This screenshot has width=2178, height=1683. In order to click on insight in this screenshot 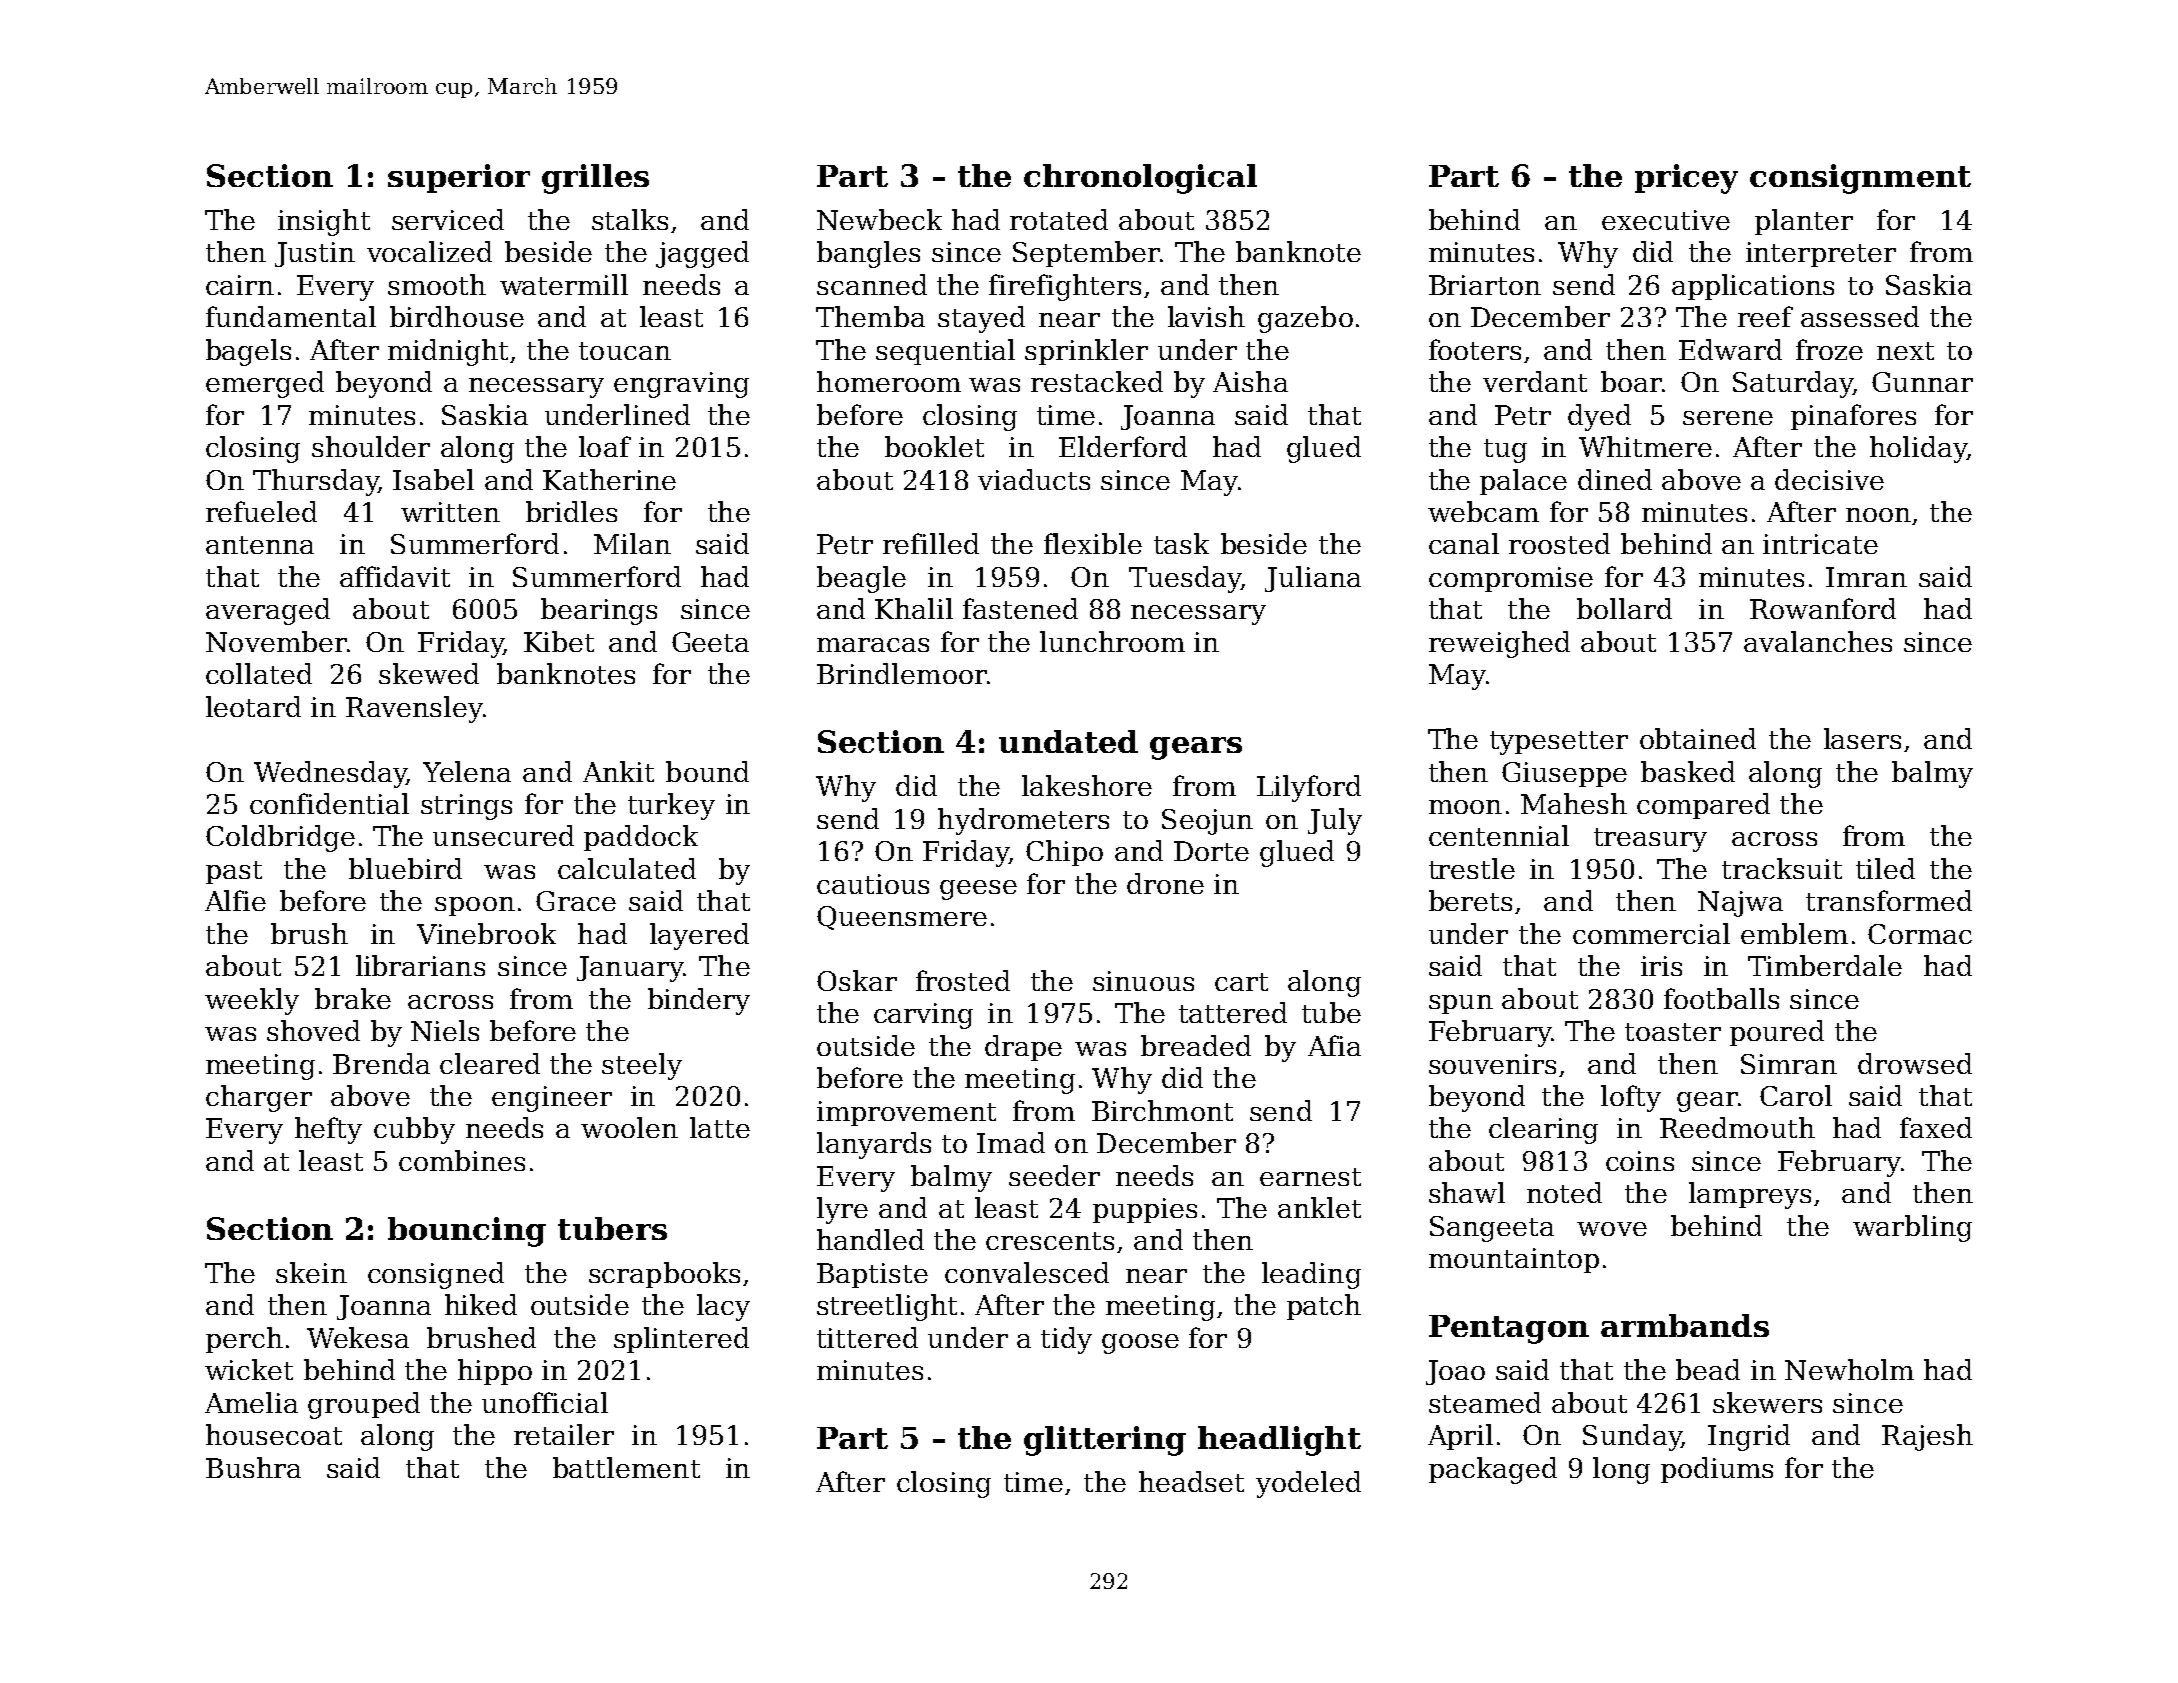, I will do `click(324, 222)`.
